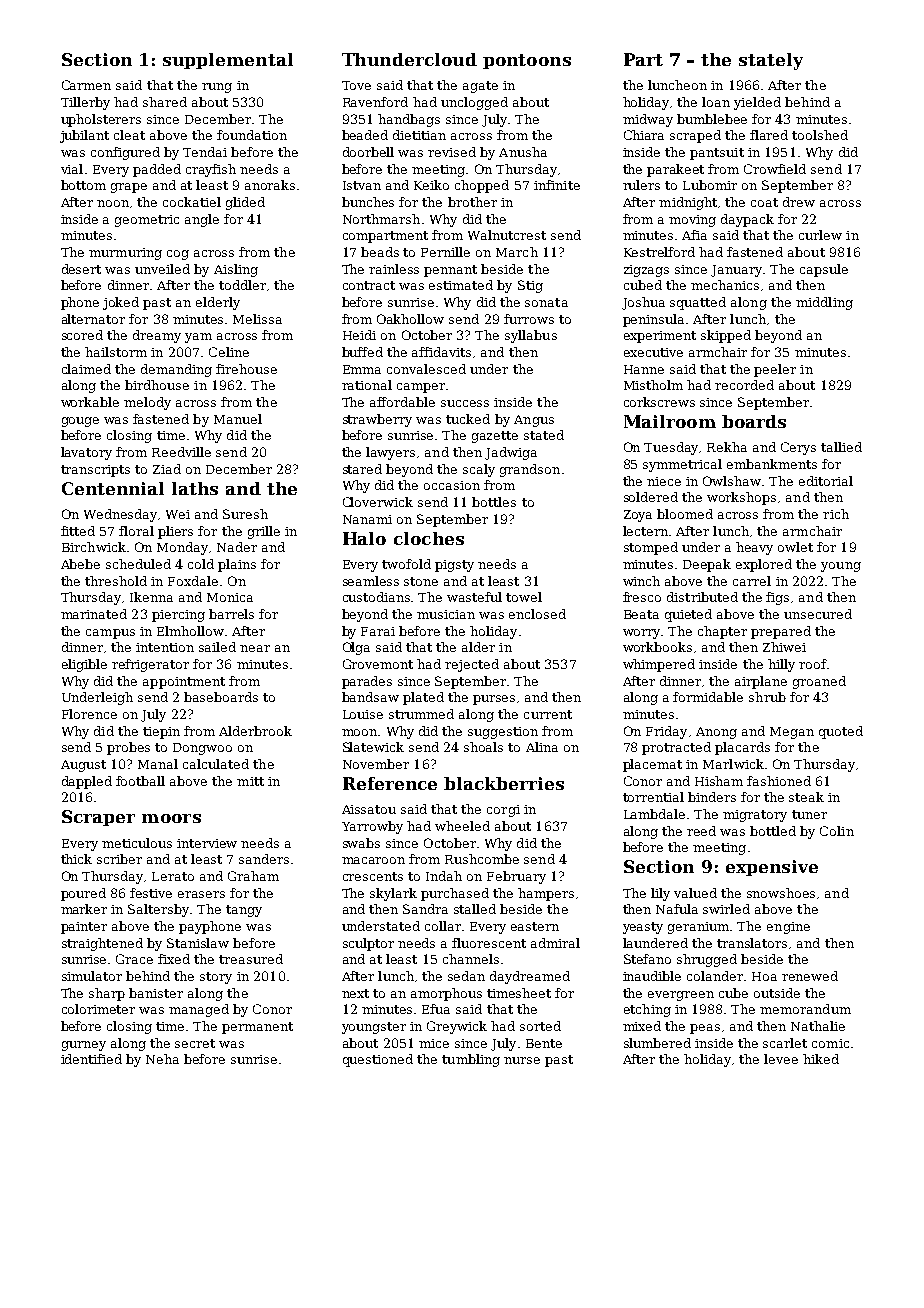  Describe the element at coordinates (125, 153) in the image. I see `configured` at that location.
